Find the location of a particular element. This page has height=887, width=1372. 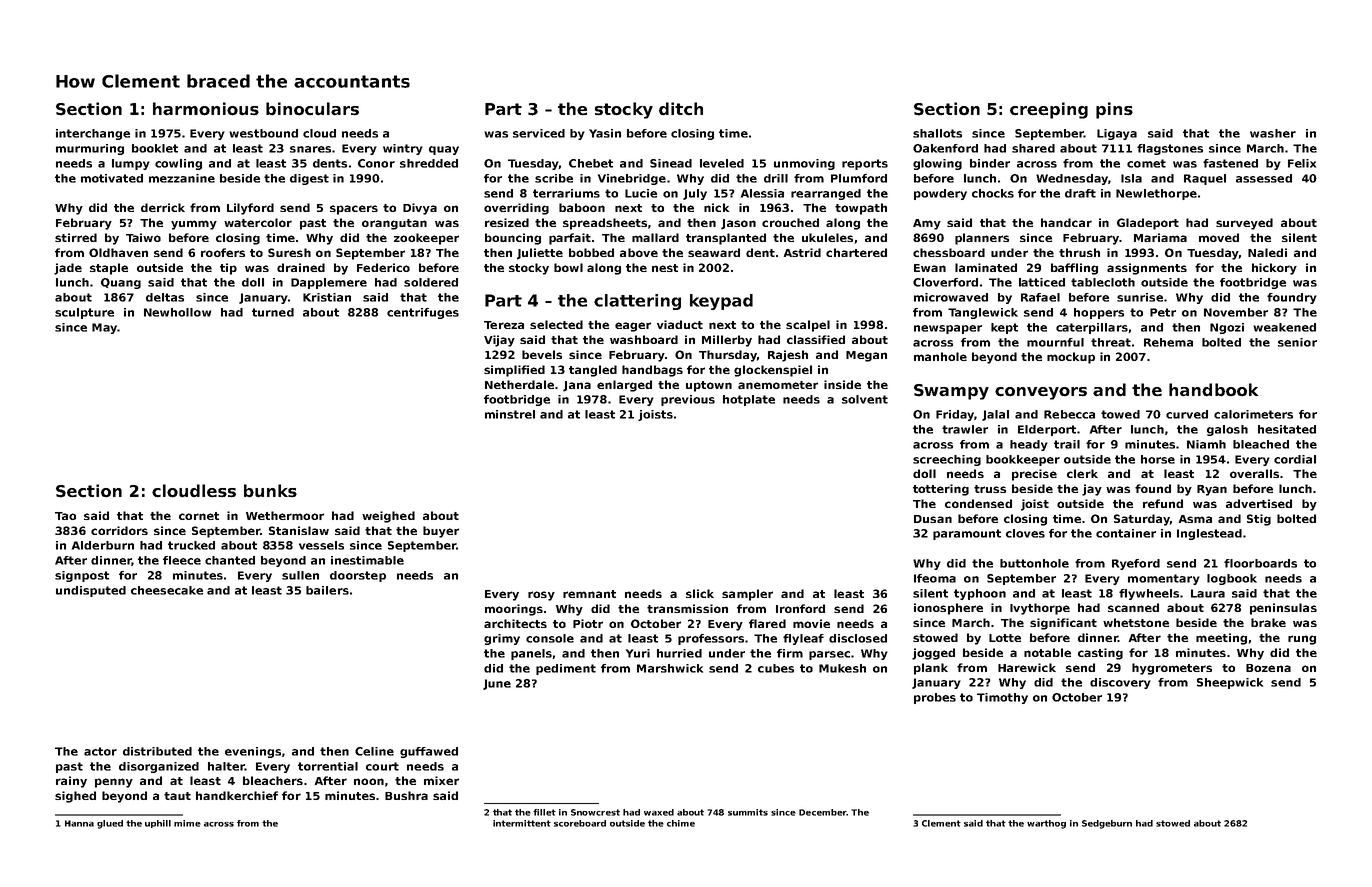

Sedgeburn is located at coordinates (1107, 824).
